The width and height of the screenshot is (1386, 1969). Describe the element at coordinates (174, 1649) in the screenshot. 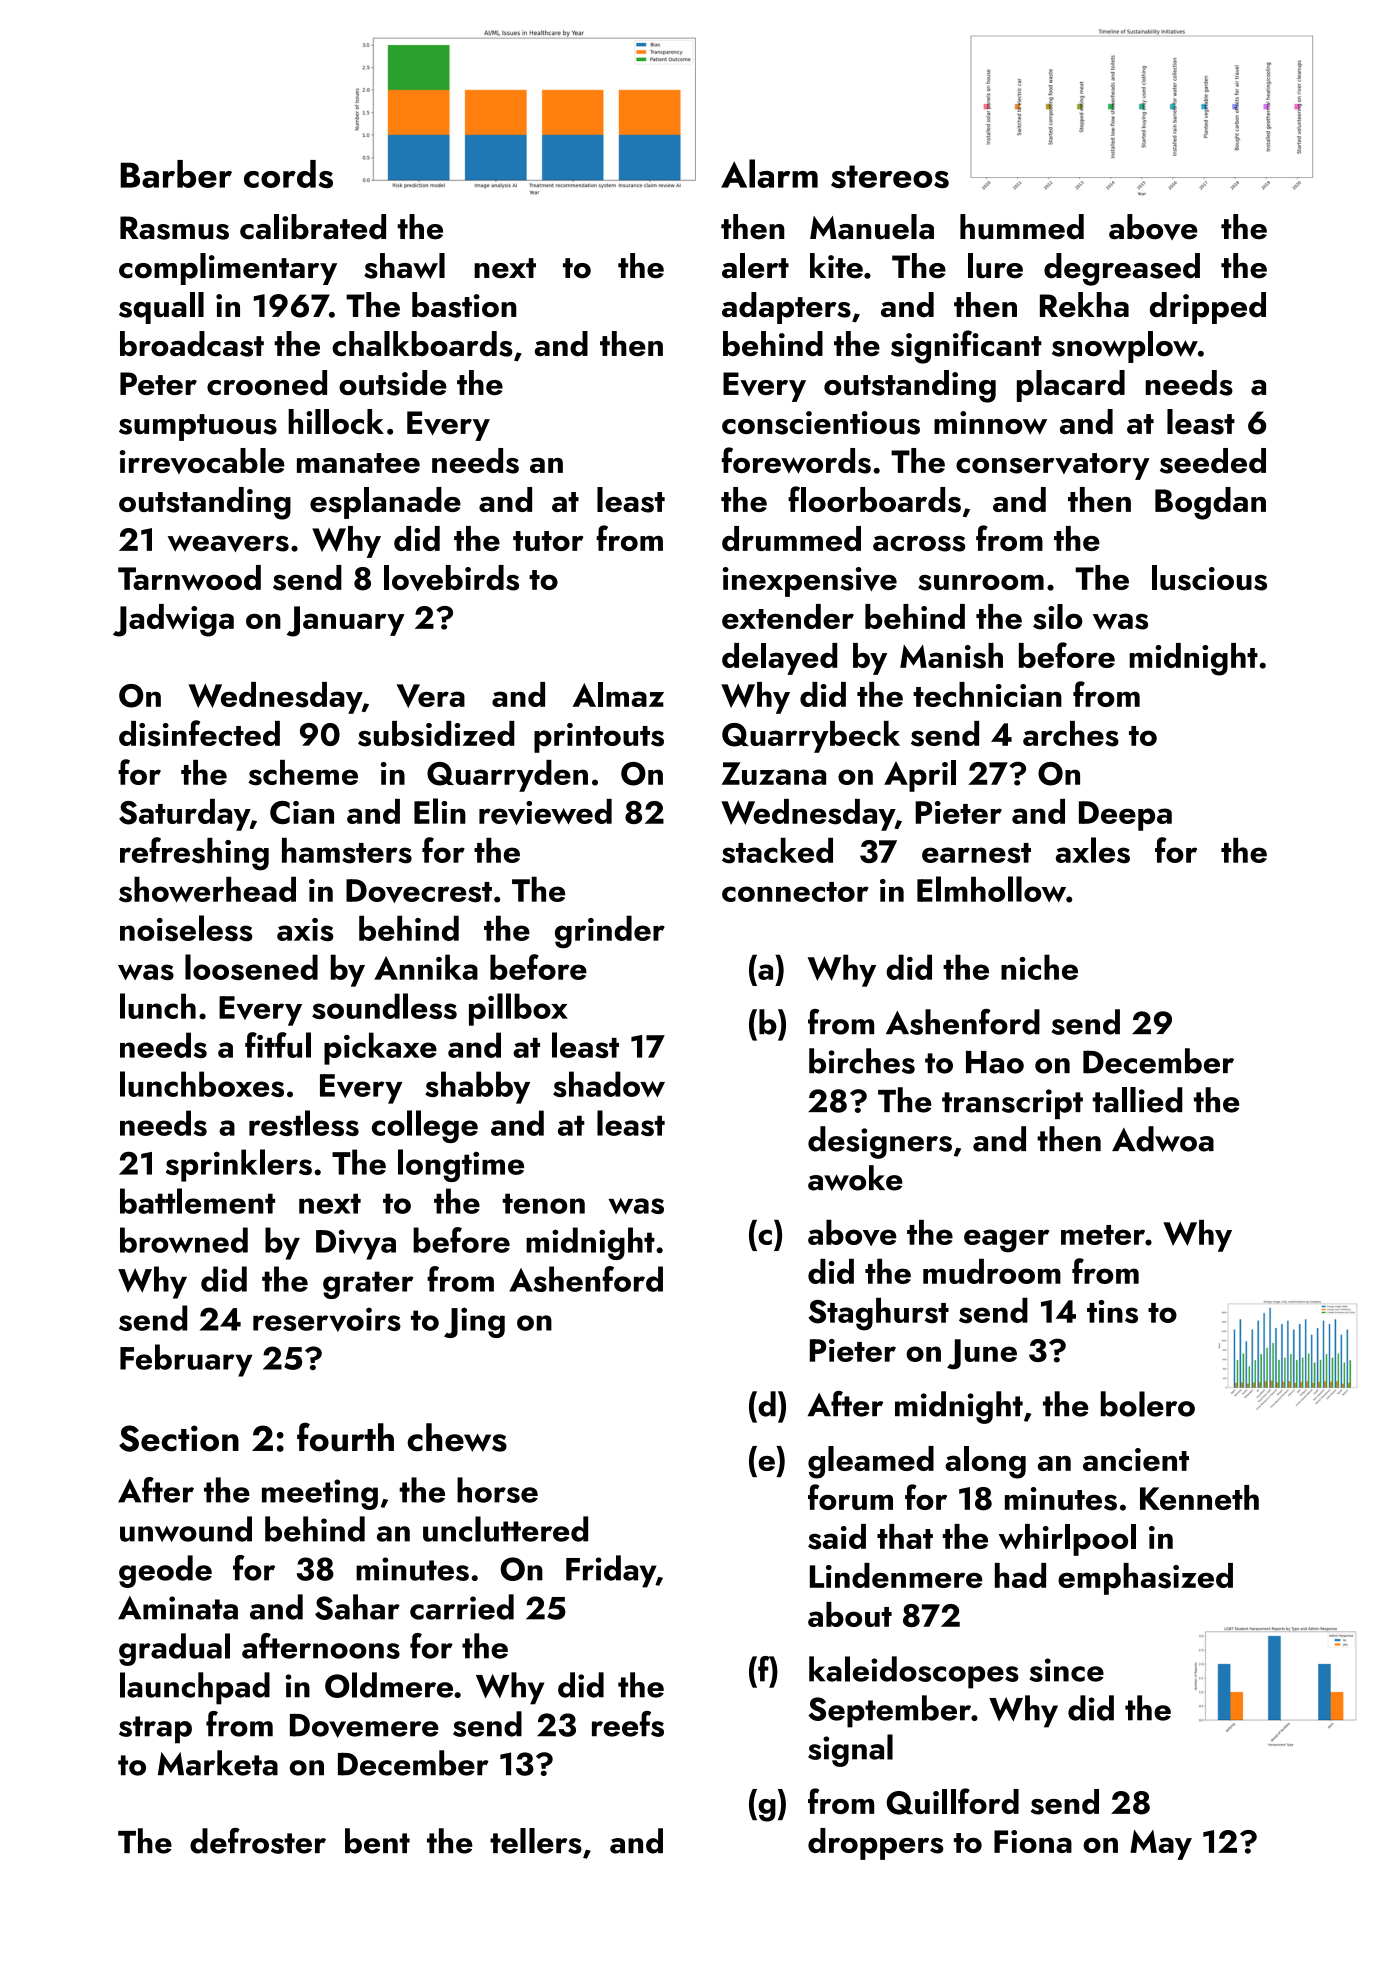

I see `gradual` at that location.
